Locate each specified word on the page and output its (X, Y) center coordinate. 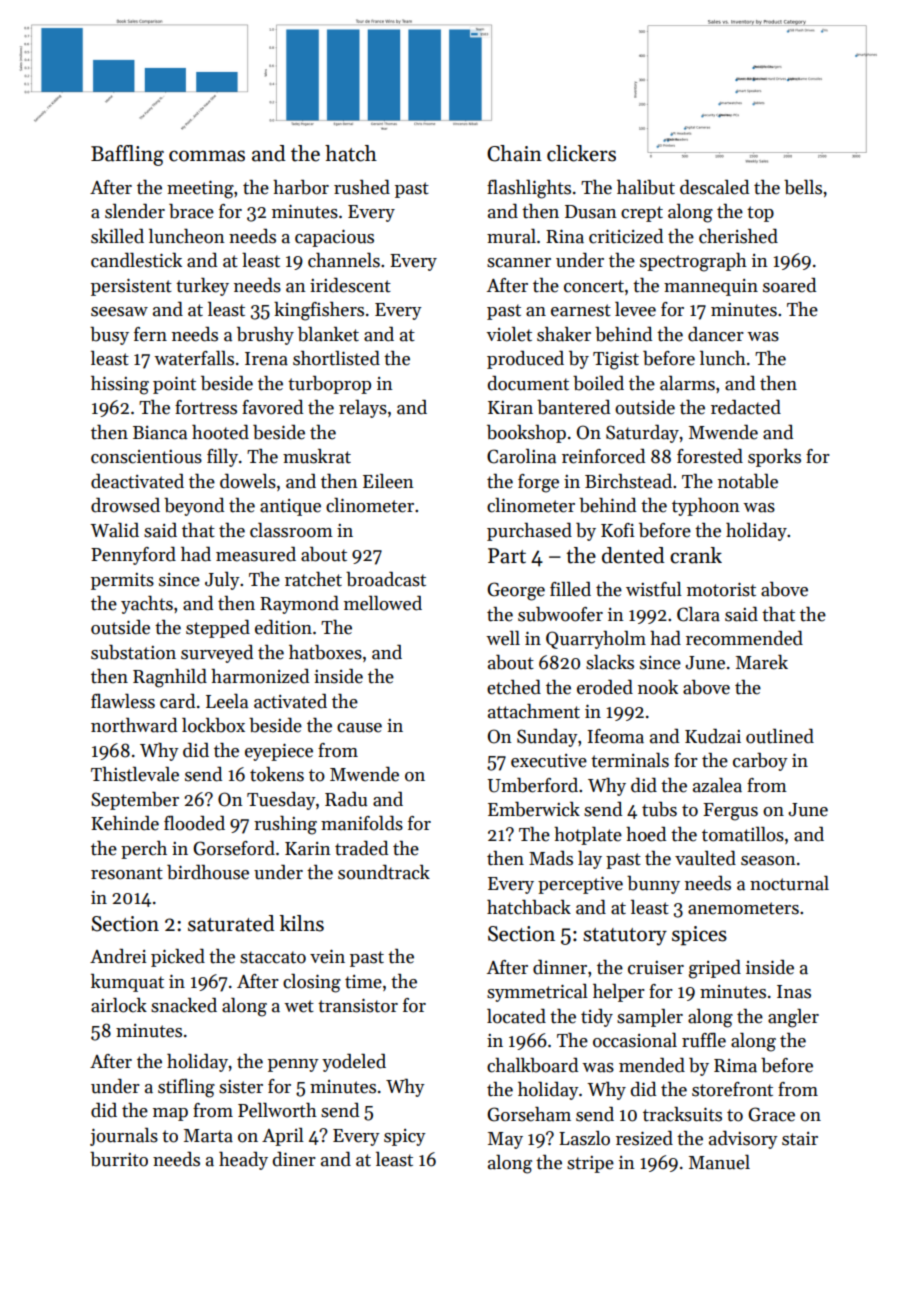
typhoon (706, 507)
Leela (227, 701)
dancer (716, 334)
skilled (117, 236)
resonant (127, 873)
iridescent (350, 285)
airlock (119, 1005)
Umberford (532, 785)
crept (642, 214)
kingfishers (319, 311)
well (503, 638)
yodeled (354, 1063)
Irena (266, 359)
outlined (780, 736)
